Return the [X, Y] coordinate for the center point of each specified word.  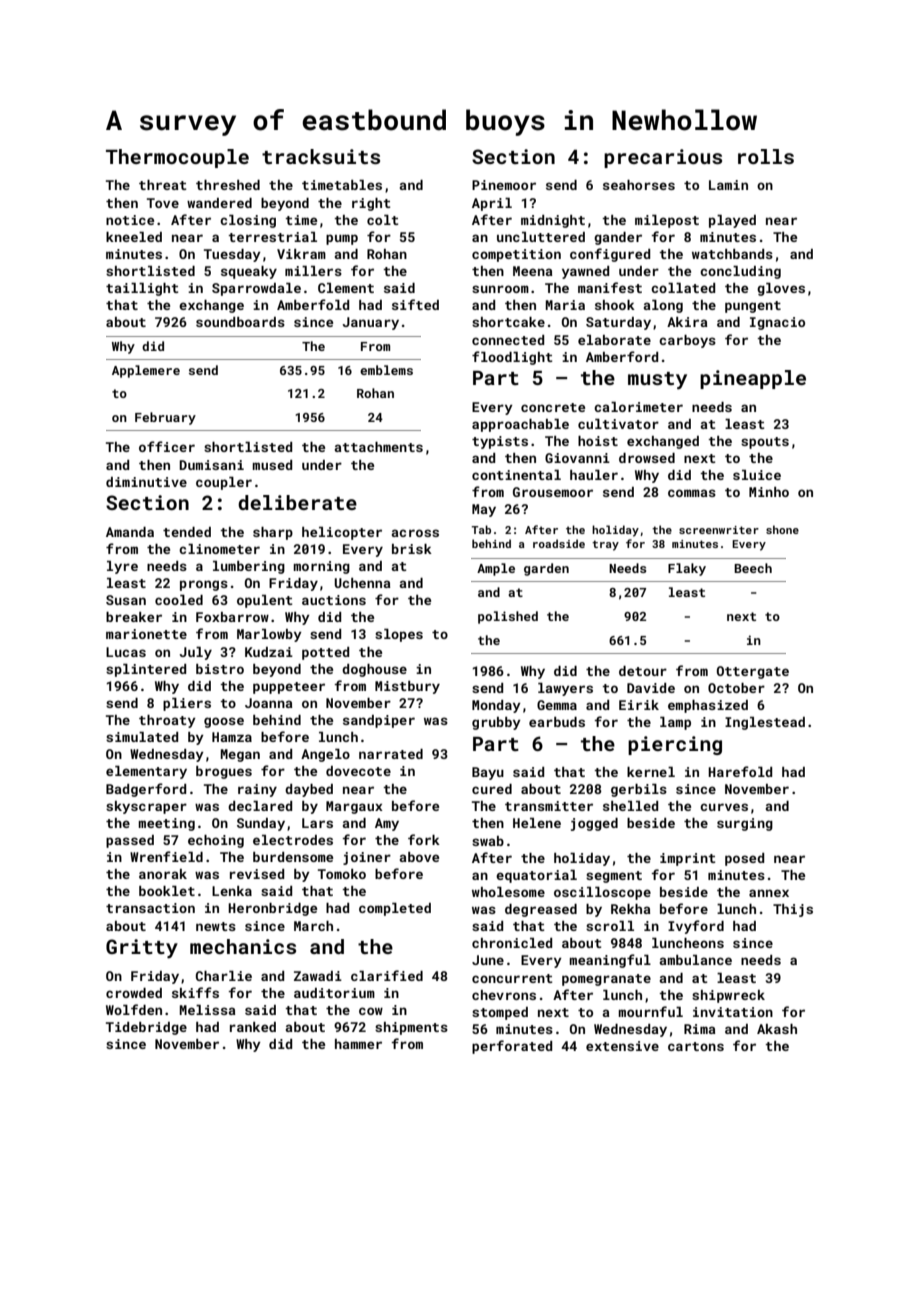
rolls [766, 156]
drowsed [647, 458]
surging [745, 824]
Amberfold [313, 304]
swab [488, 841]
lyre [122, 567]
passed [130, 841]
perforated [512, 1047]
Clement [346, 288]
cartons [696, 1046]
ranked [253, 1027]
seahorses [639, 185]
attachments [379, 447]
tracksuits [321, 156]
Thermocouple [177, 158]
